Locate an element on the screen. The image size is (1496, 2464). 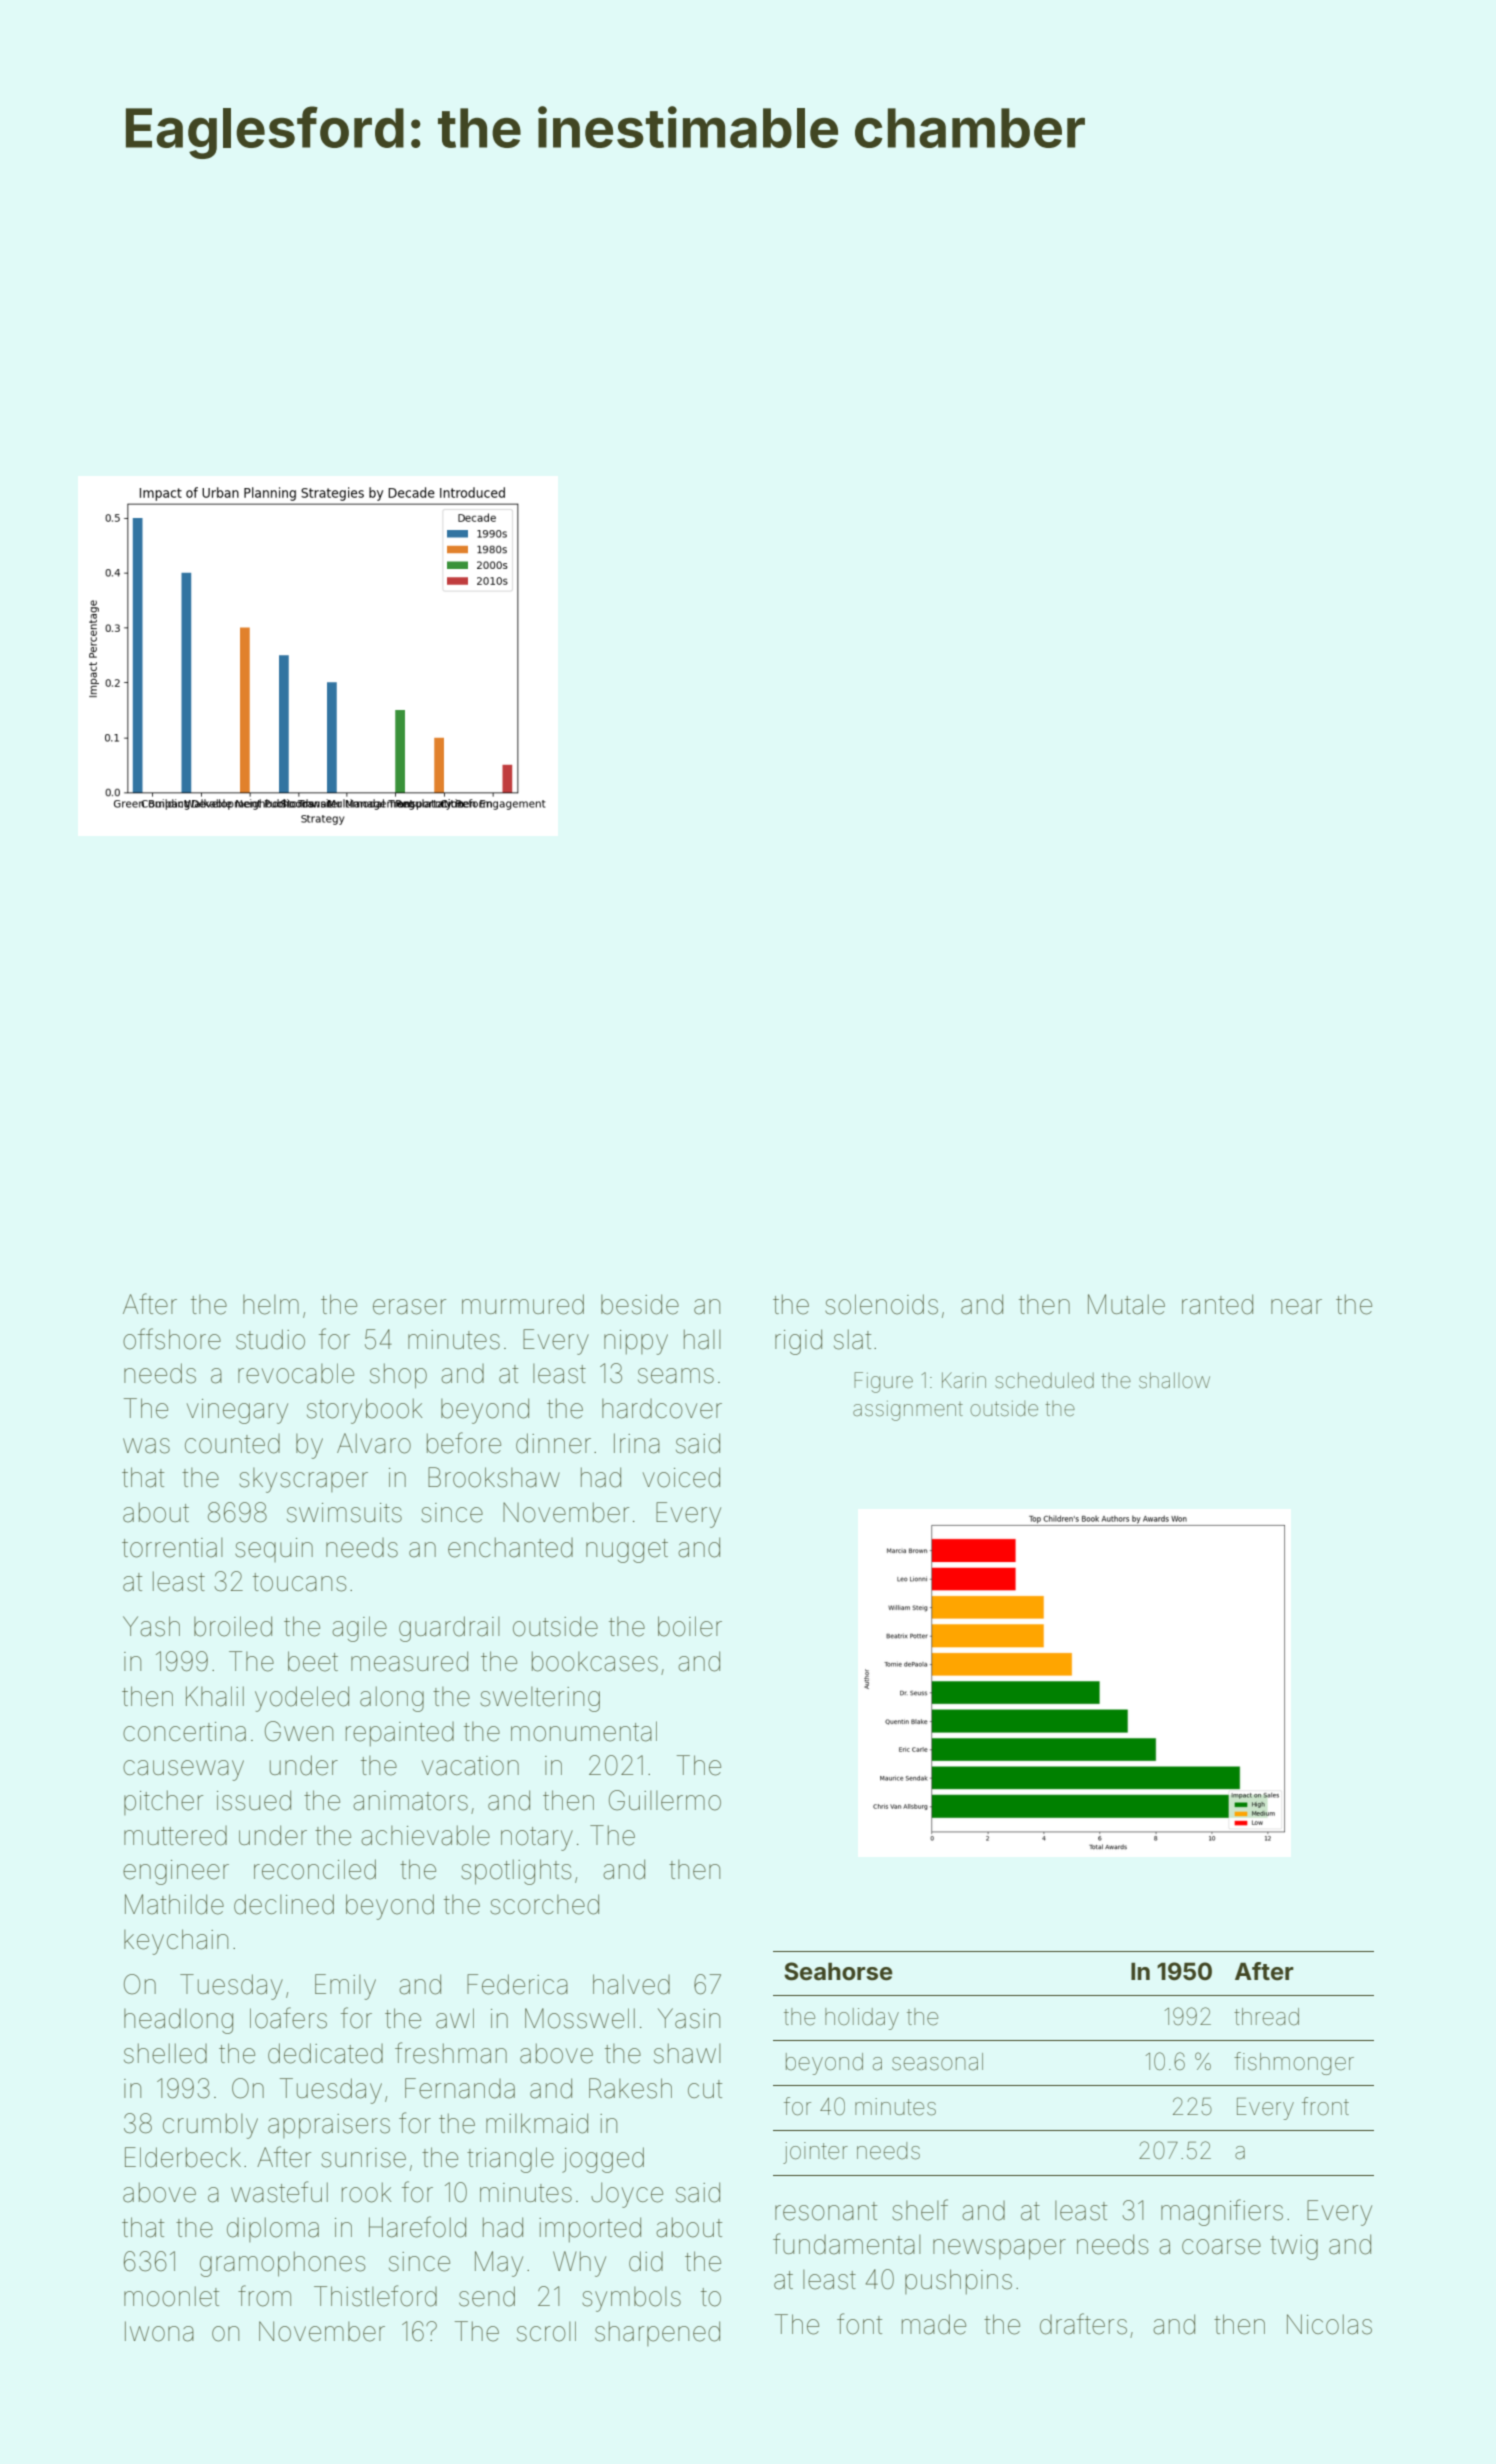
thread is located at coordinates (1266, 2017).
